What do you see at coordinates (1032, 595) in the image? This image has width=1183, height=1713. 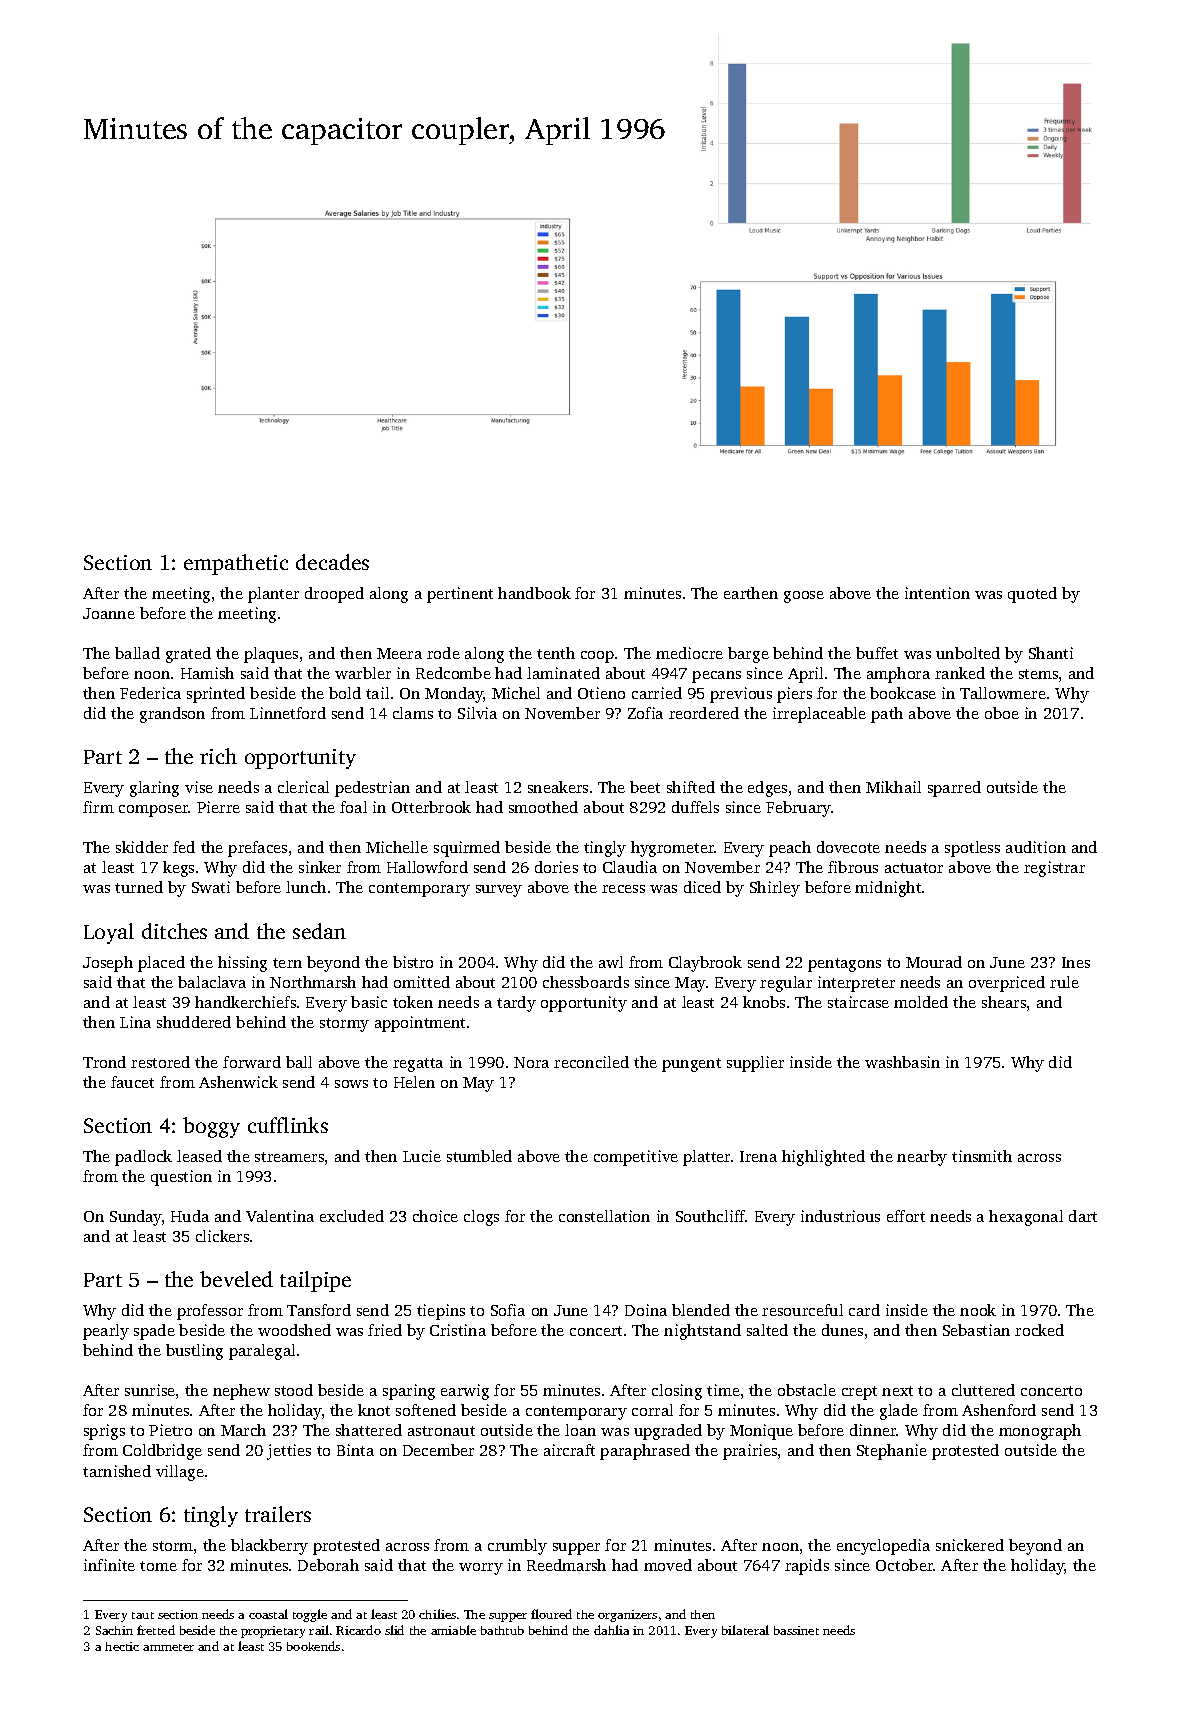 I see `quoted` at bounding box center [1032, 595].
